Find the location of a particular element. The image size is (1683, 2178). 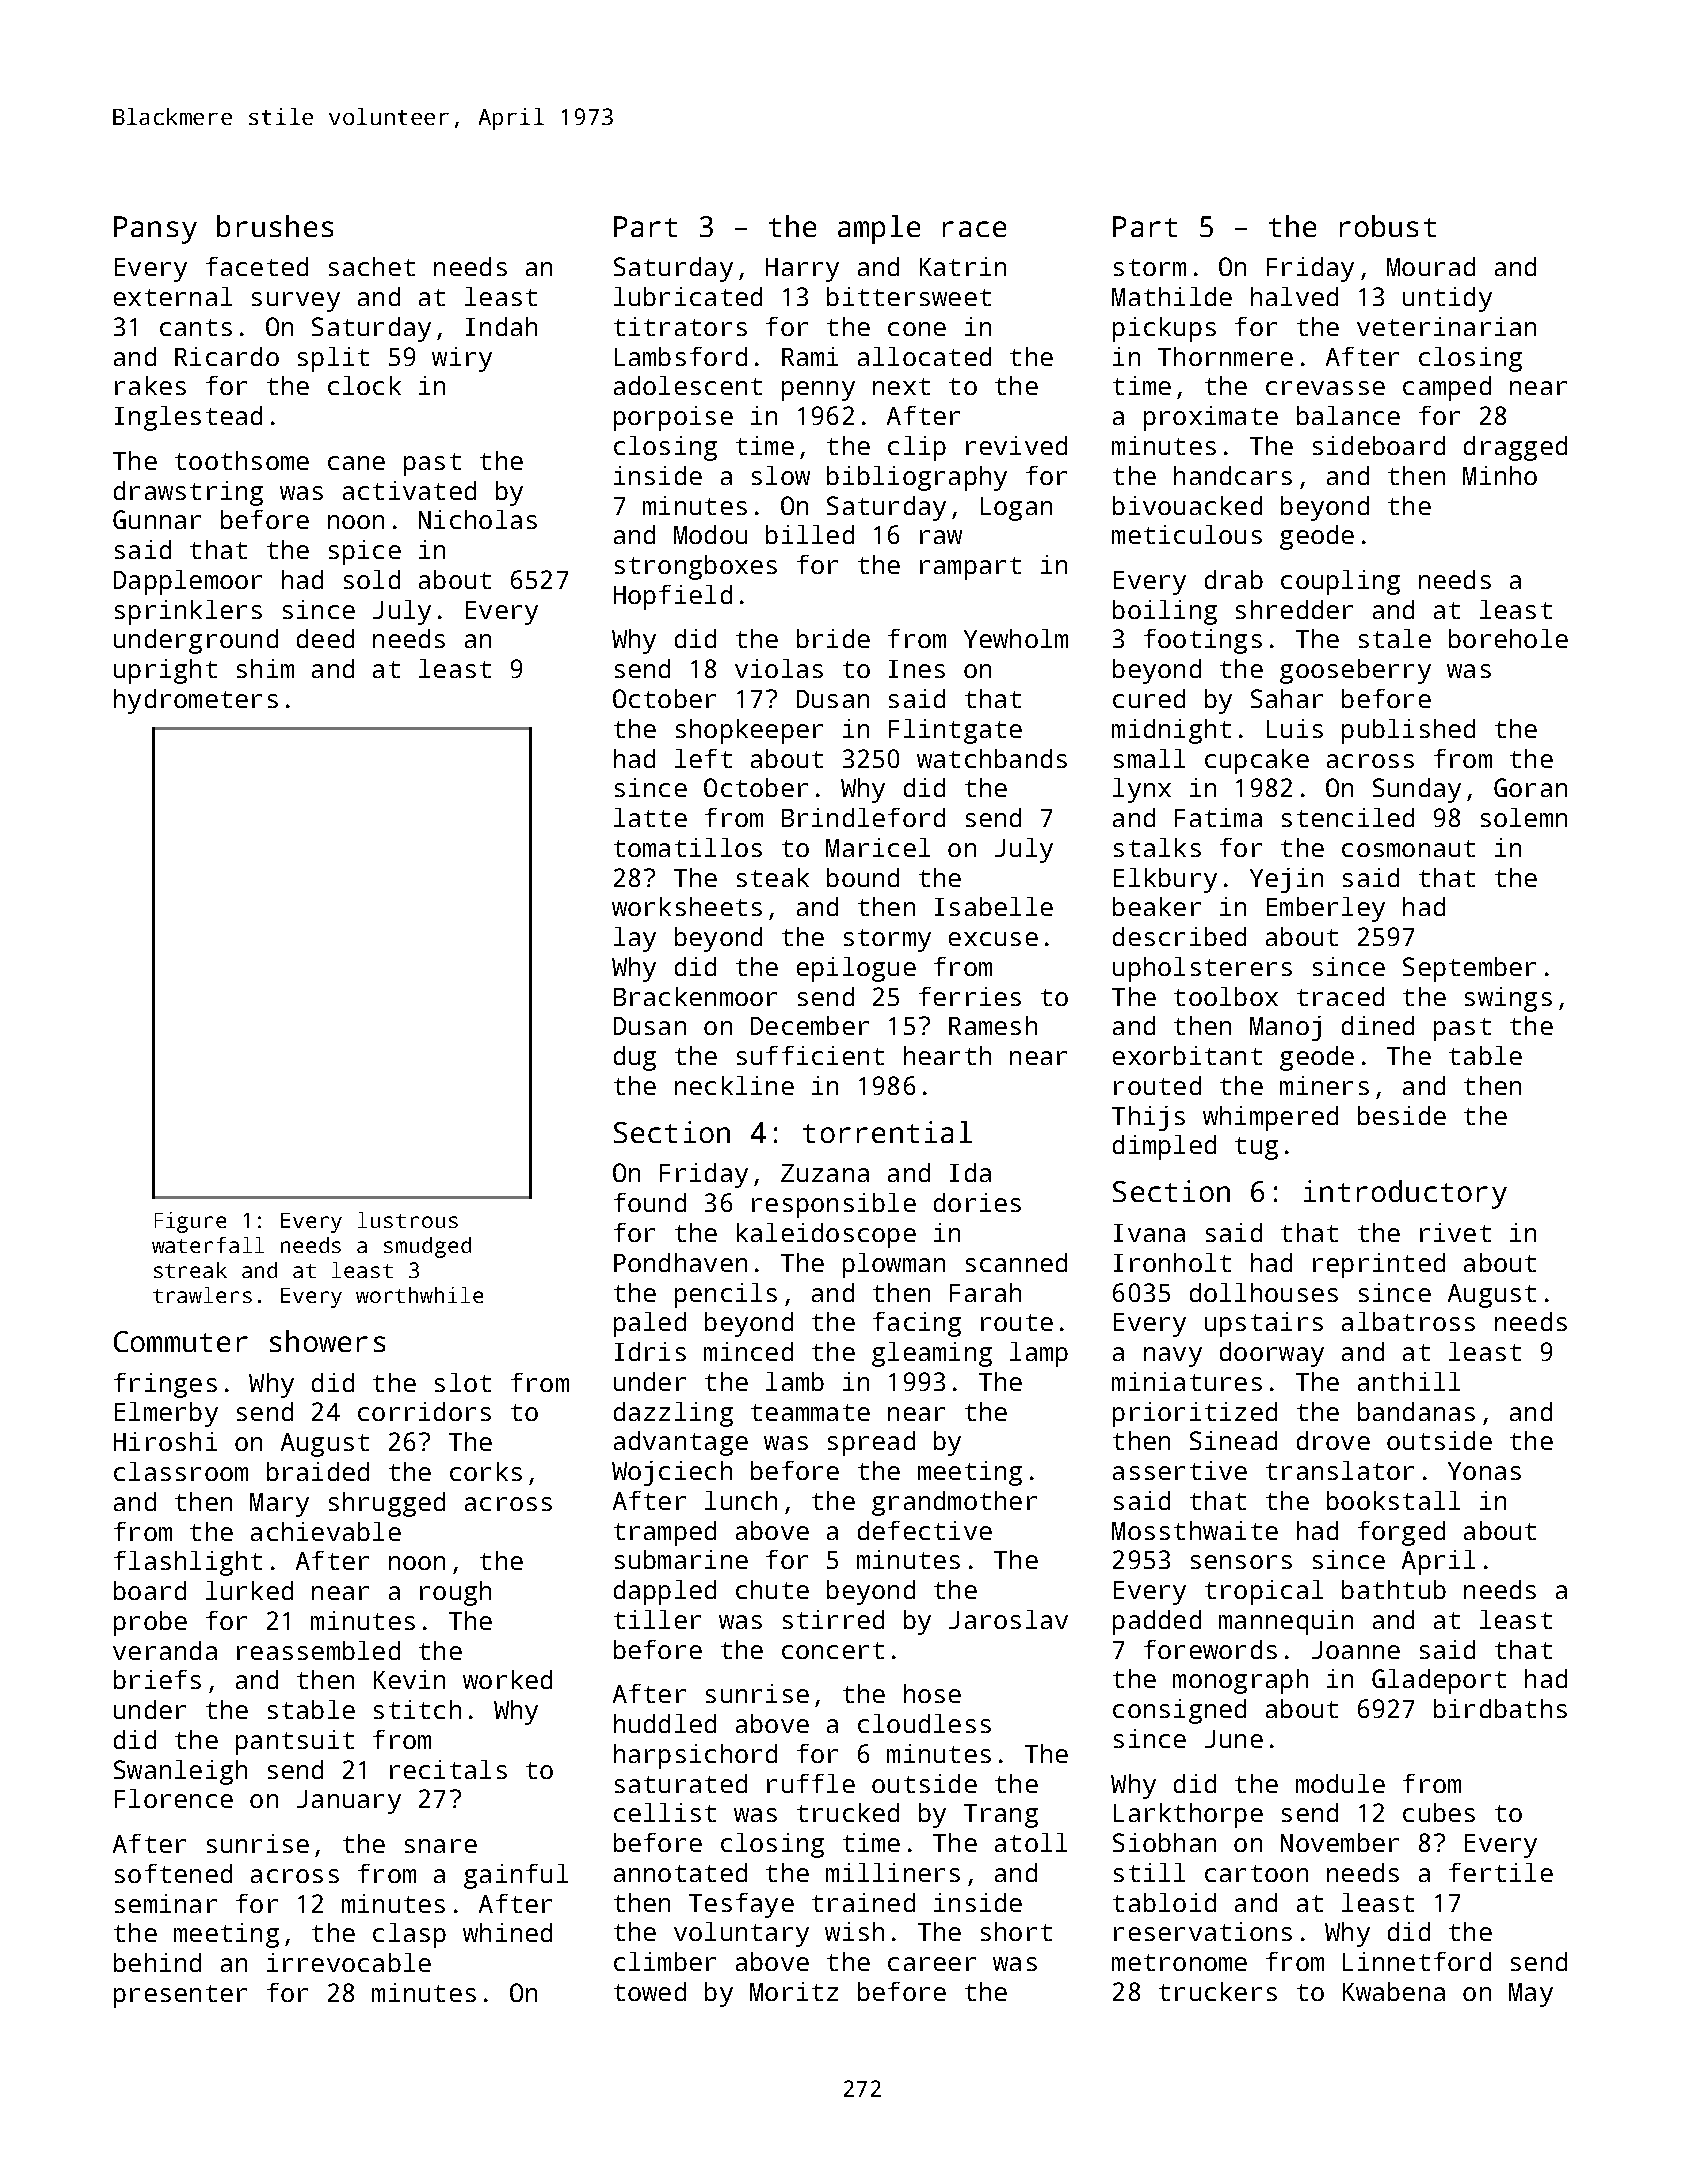

shopkeeper is located at coordinates (749, 731).
